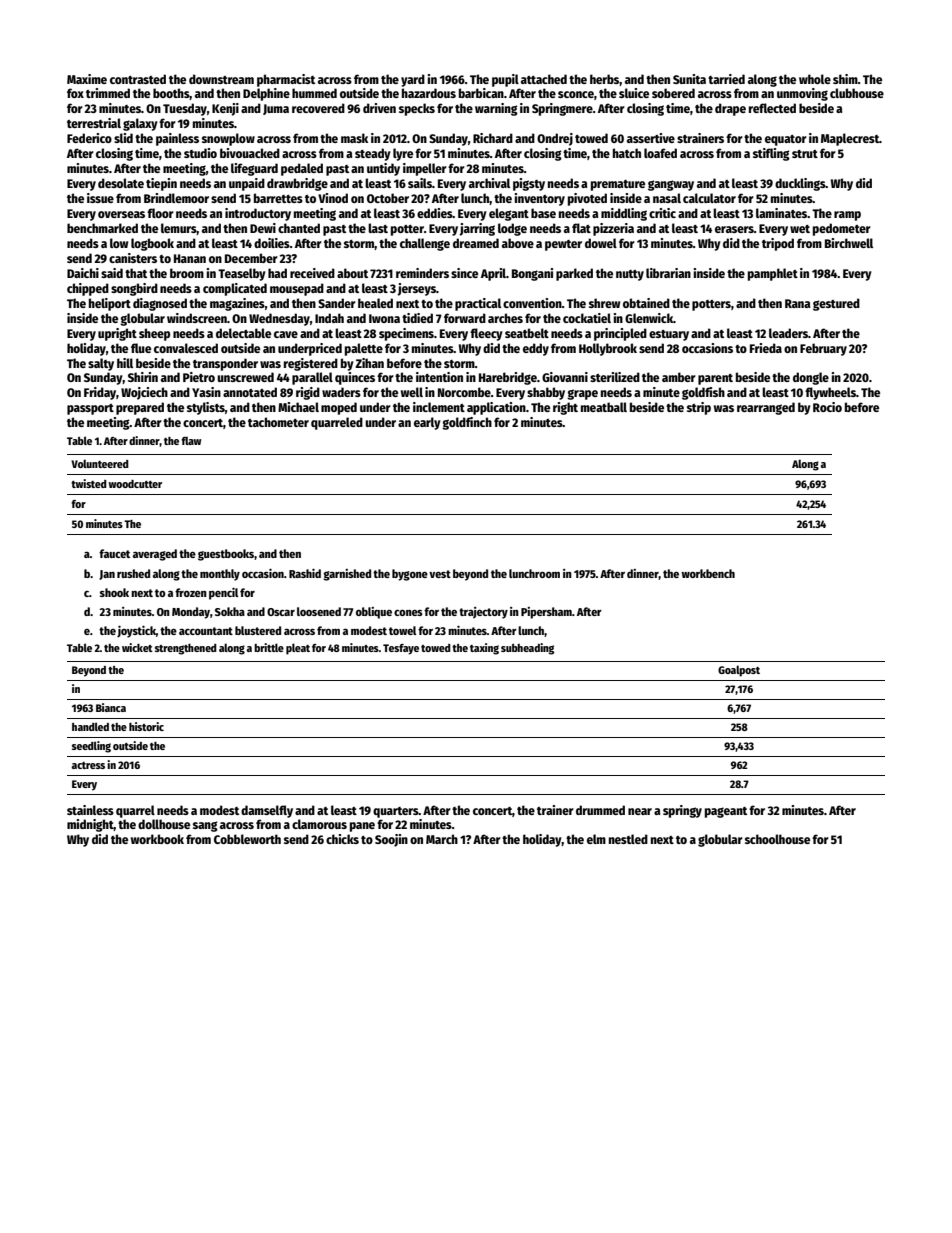  I want to click on subheading, so click(527, 649).
